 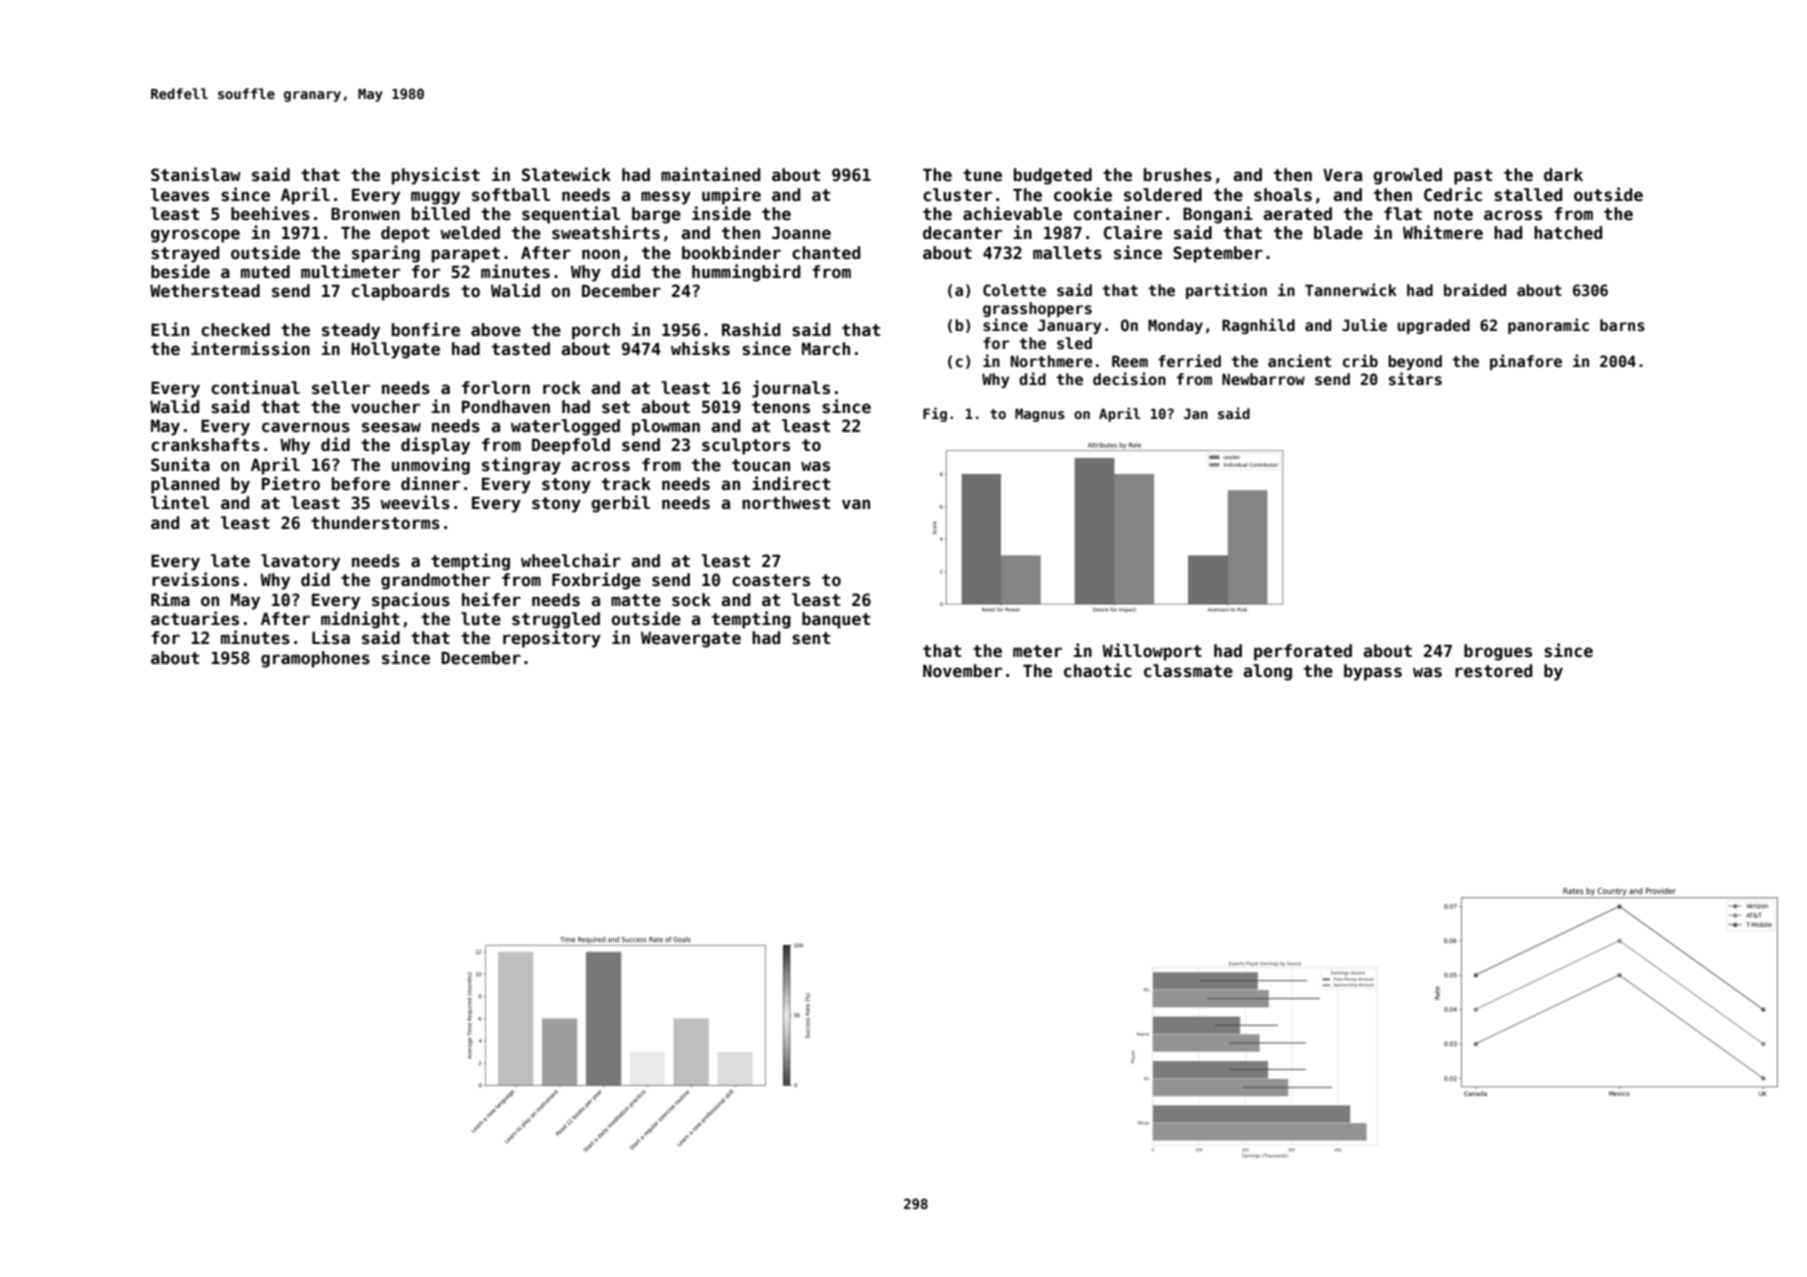 What do you see at coordinates (1037, 309) in the screenshot?
I see `grasshoppers` at bounding box center [1037, 309].
